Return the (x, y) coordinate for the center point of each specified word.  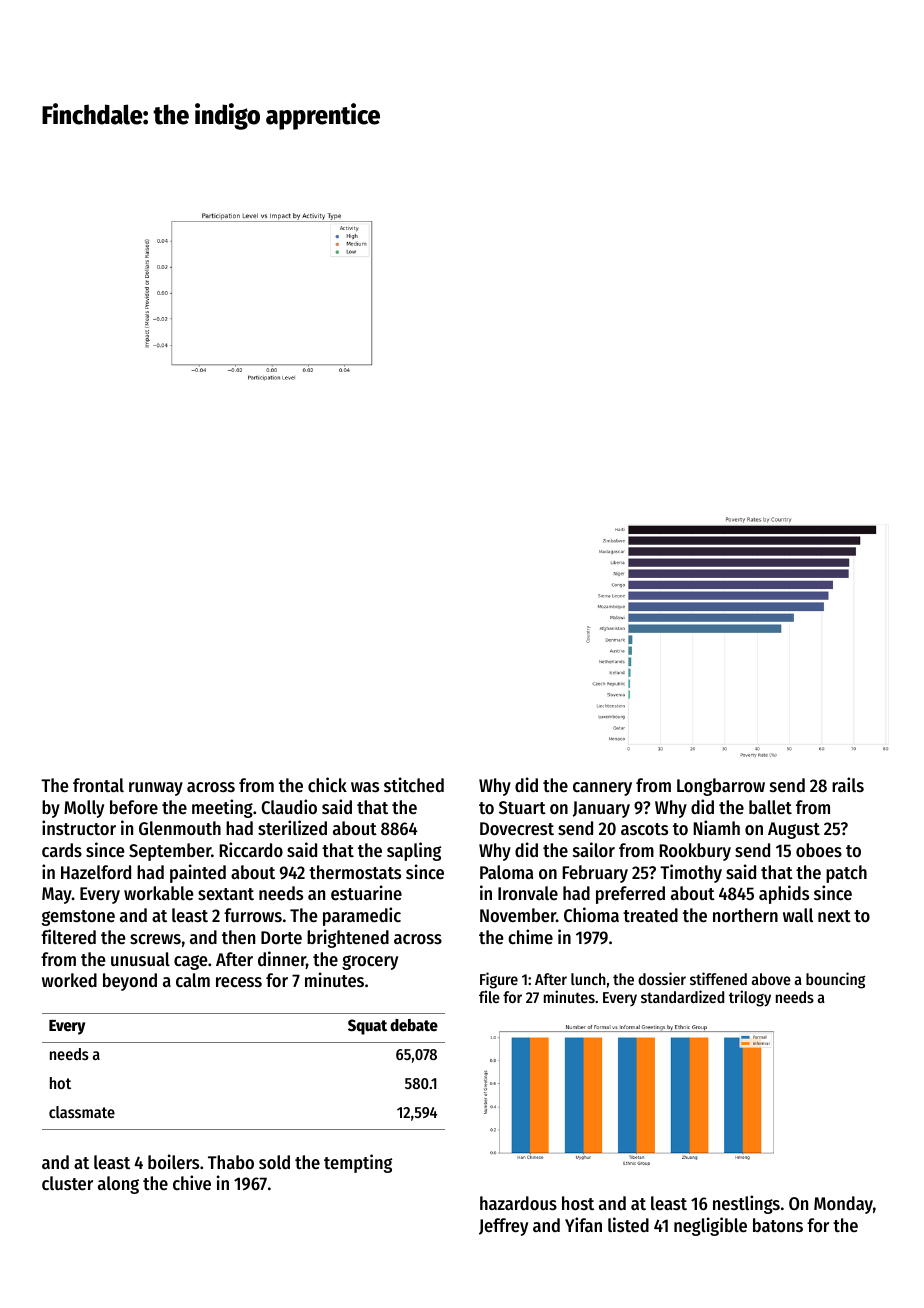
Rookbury (695, 852)
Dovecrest (517, 828)
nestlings (746, 1204)
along (118, 1185)
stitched (414, 784)
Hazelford (96, 872)
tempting (358, 1163)
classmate (82, 1112)
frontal (98, 785)
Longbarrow (721, 787)
